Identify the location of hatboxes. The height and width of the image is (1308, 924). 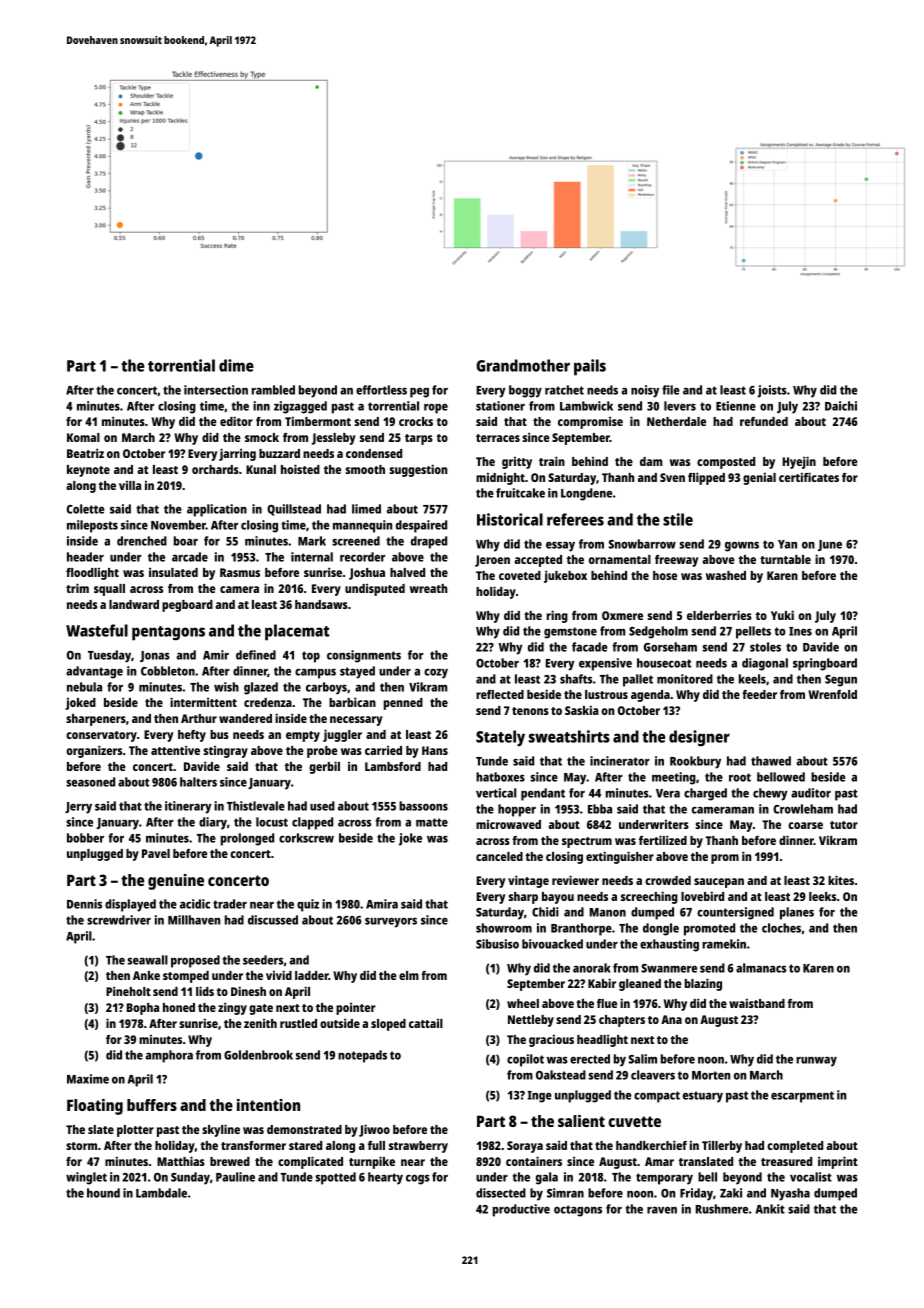
(500, 777).
